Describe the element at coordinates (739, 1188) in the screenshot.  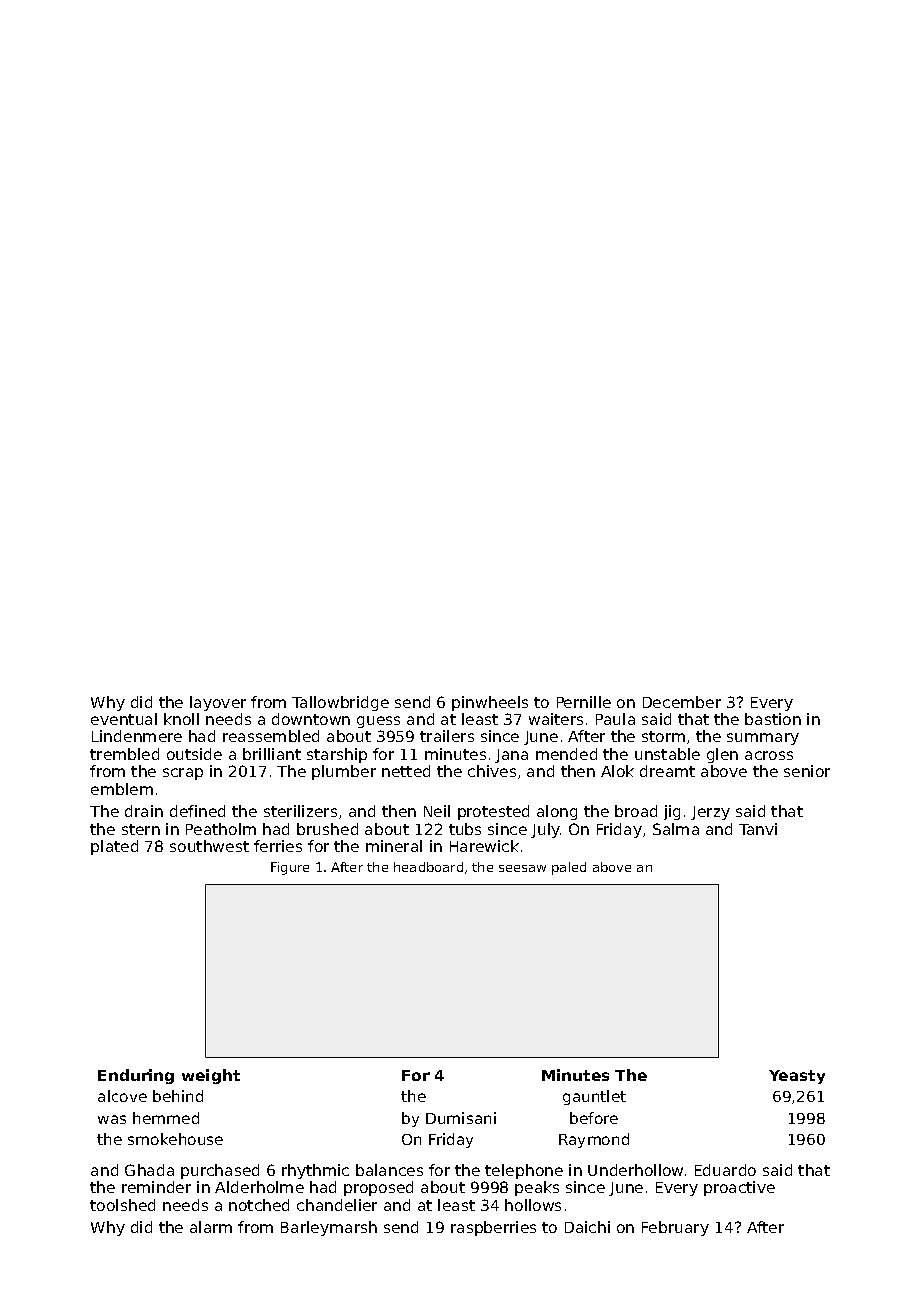
I see `proactive` at that location.
